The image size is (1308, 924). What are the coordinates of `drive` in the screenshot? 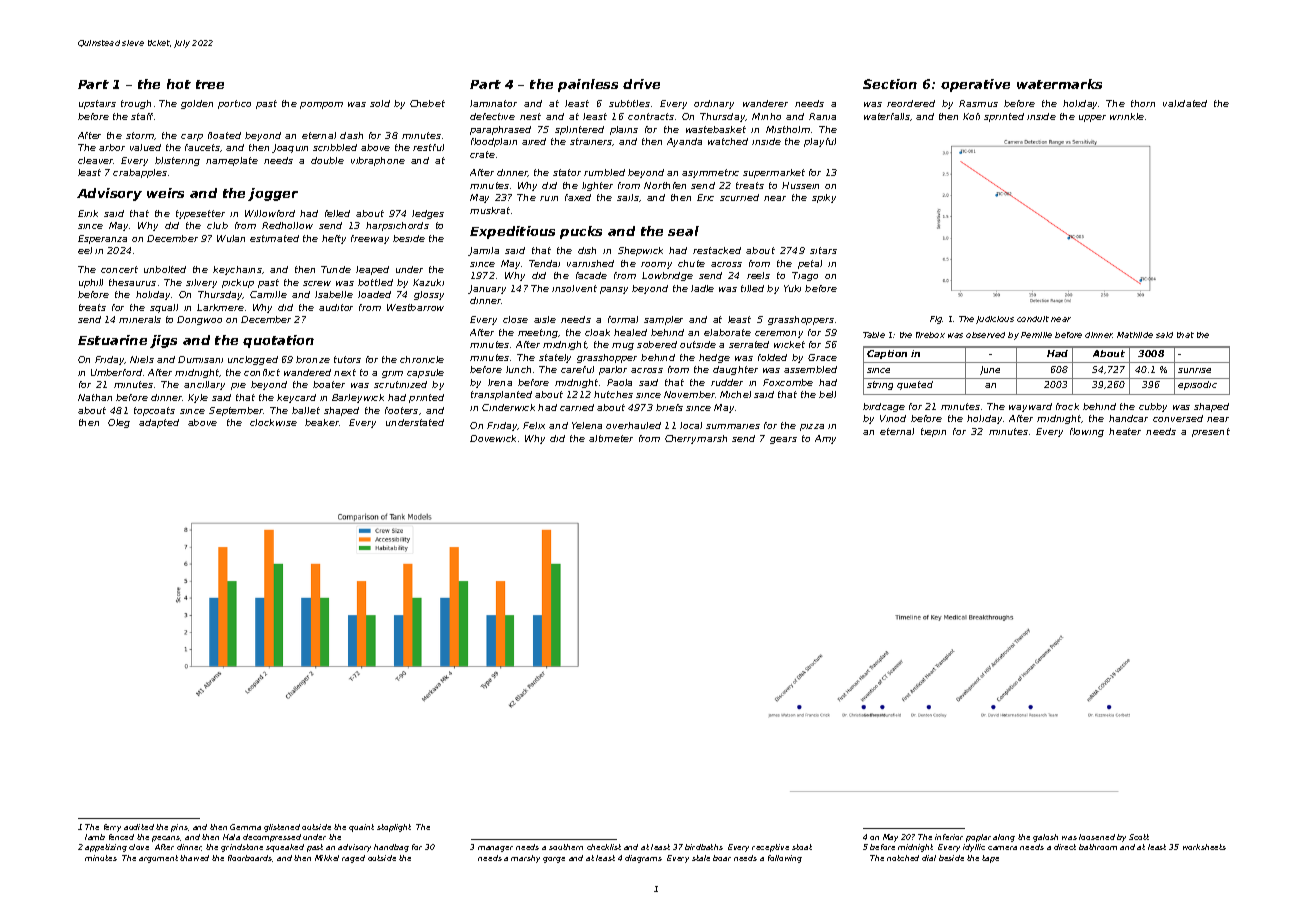 It's located at (641, 84).
